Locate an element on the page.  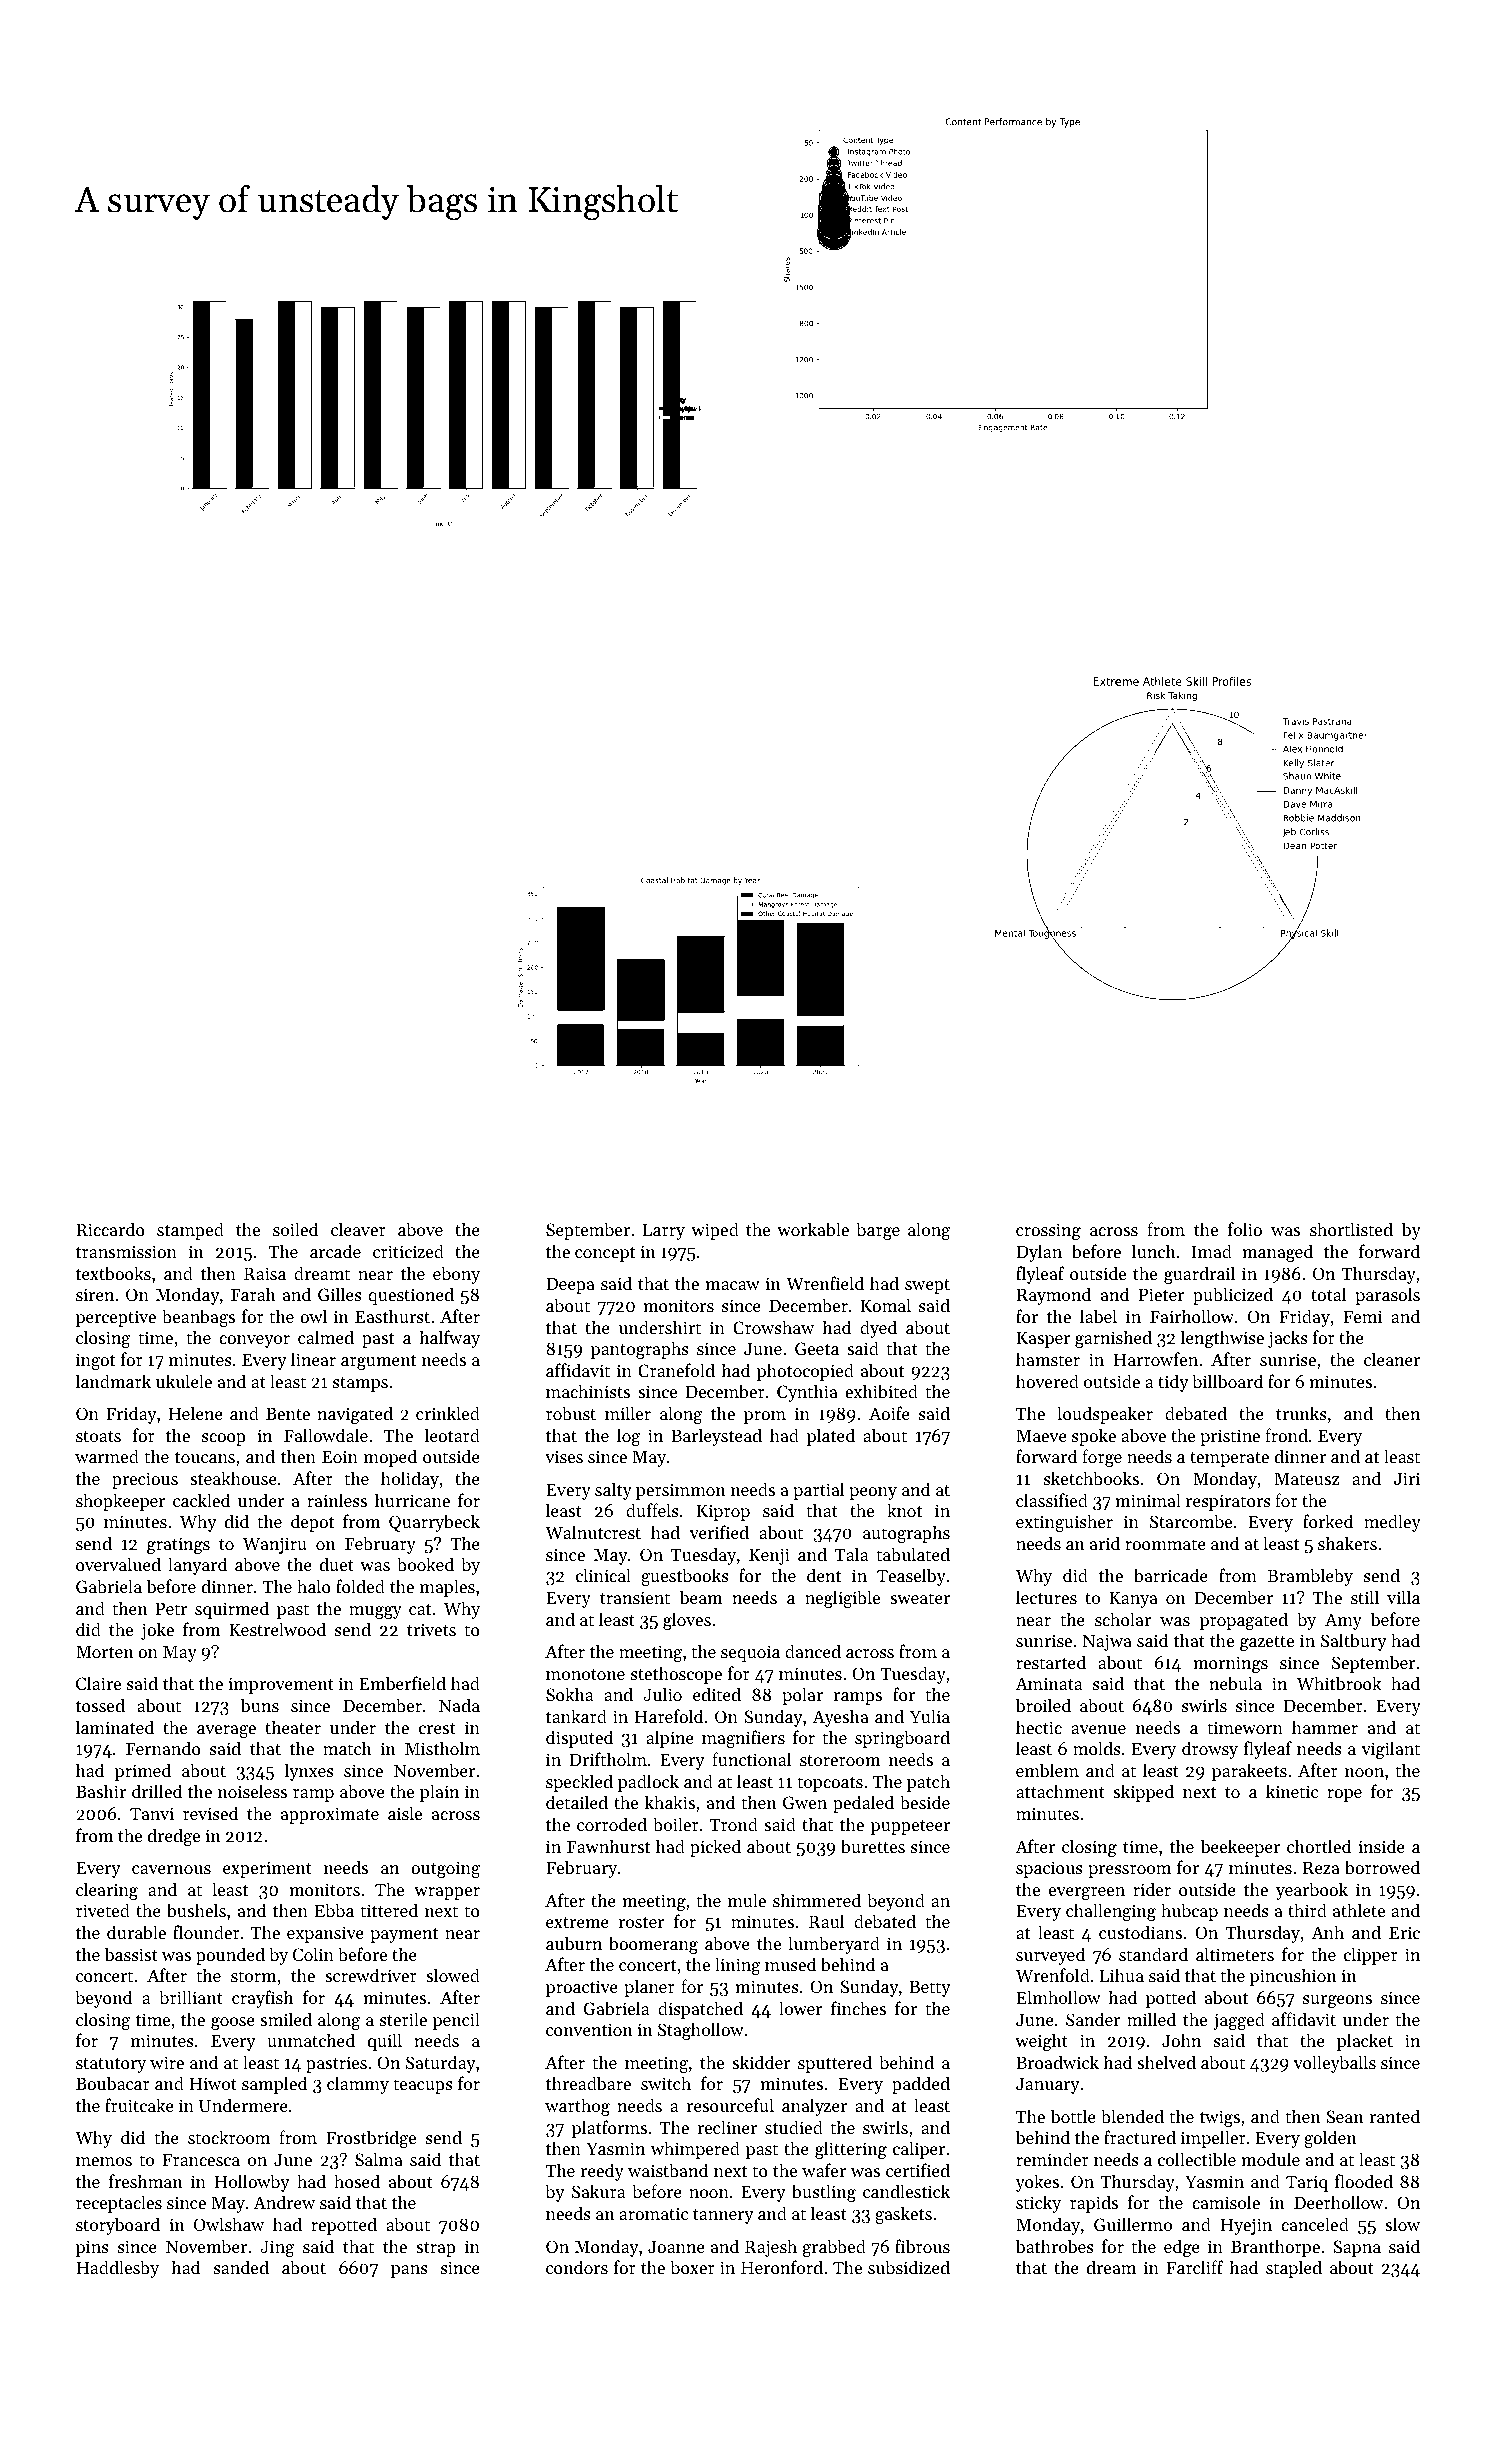
Aoife is located at coordinates (889, 1413).
